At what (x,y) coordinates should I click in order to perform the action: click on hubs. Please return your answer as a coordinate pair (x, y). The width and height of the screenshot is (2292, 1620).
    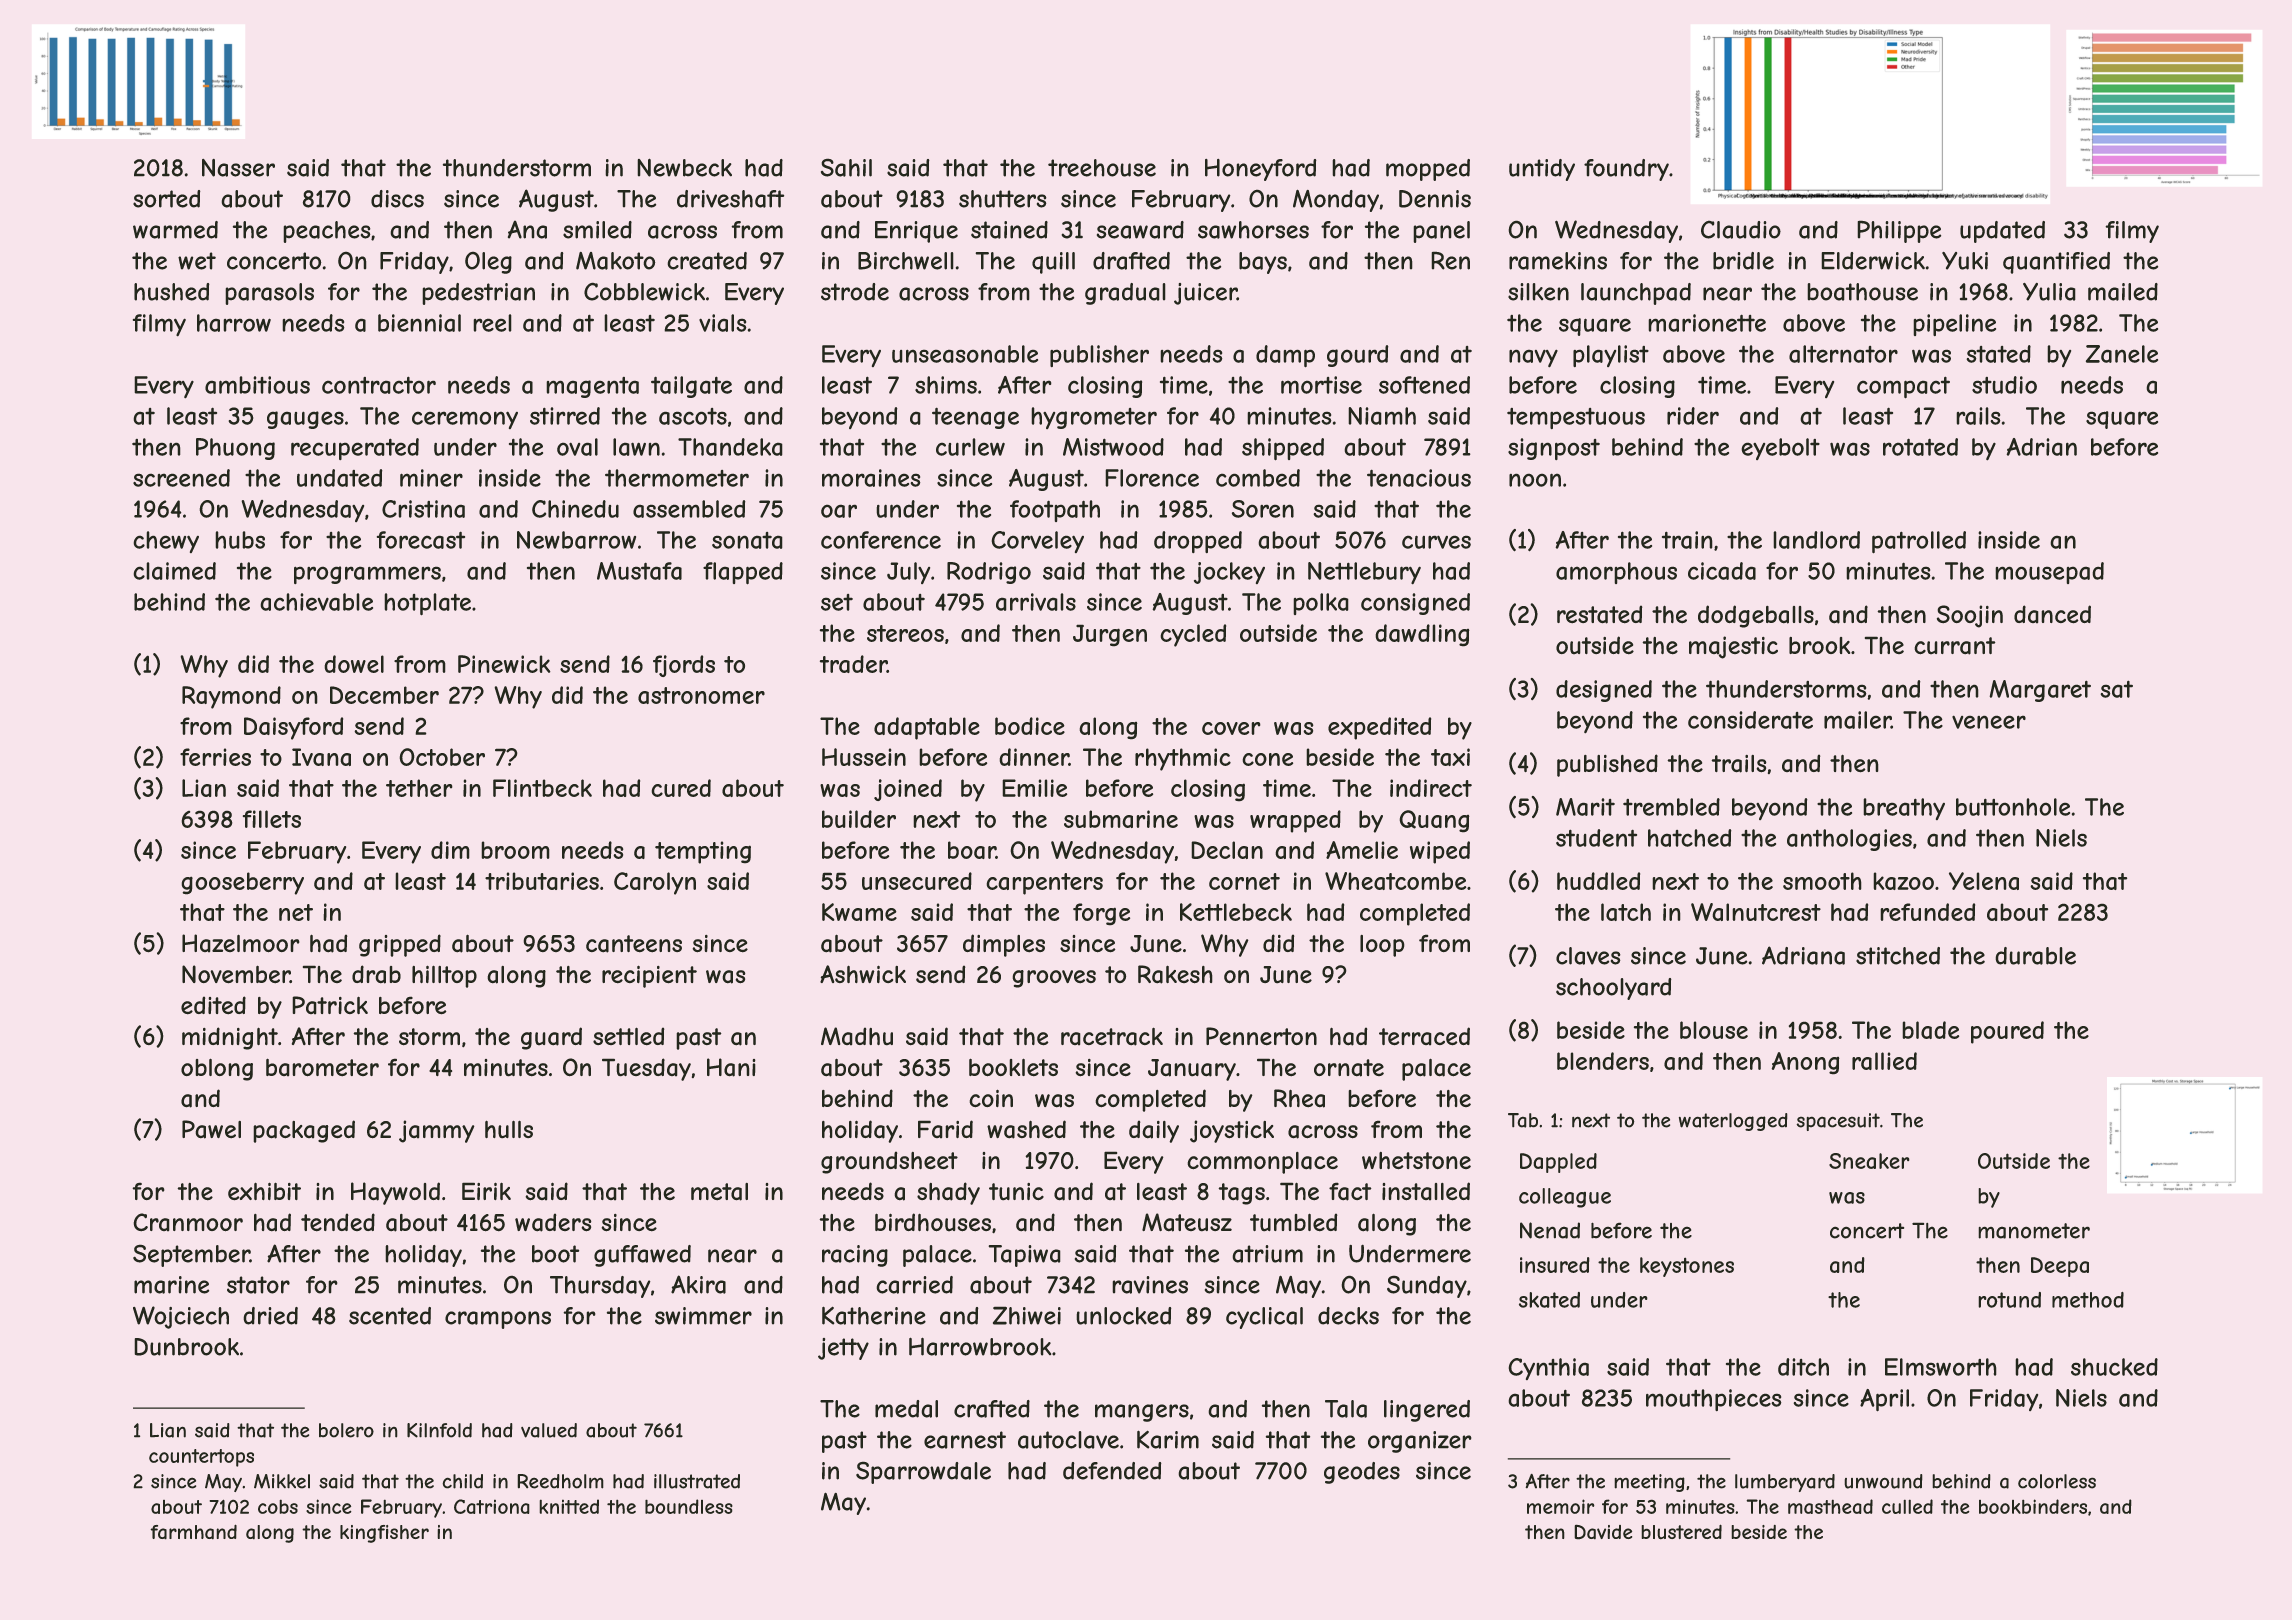
    Looking at the image, I should click on (240, 540).
